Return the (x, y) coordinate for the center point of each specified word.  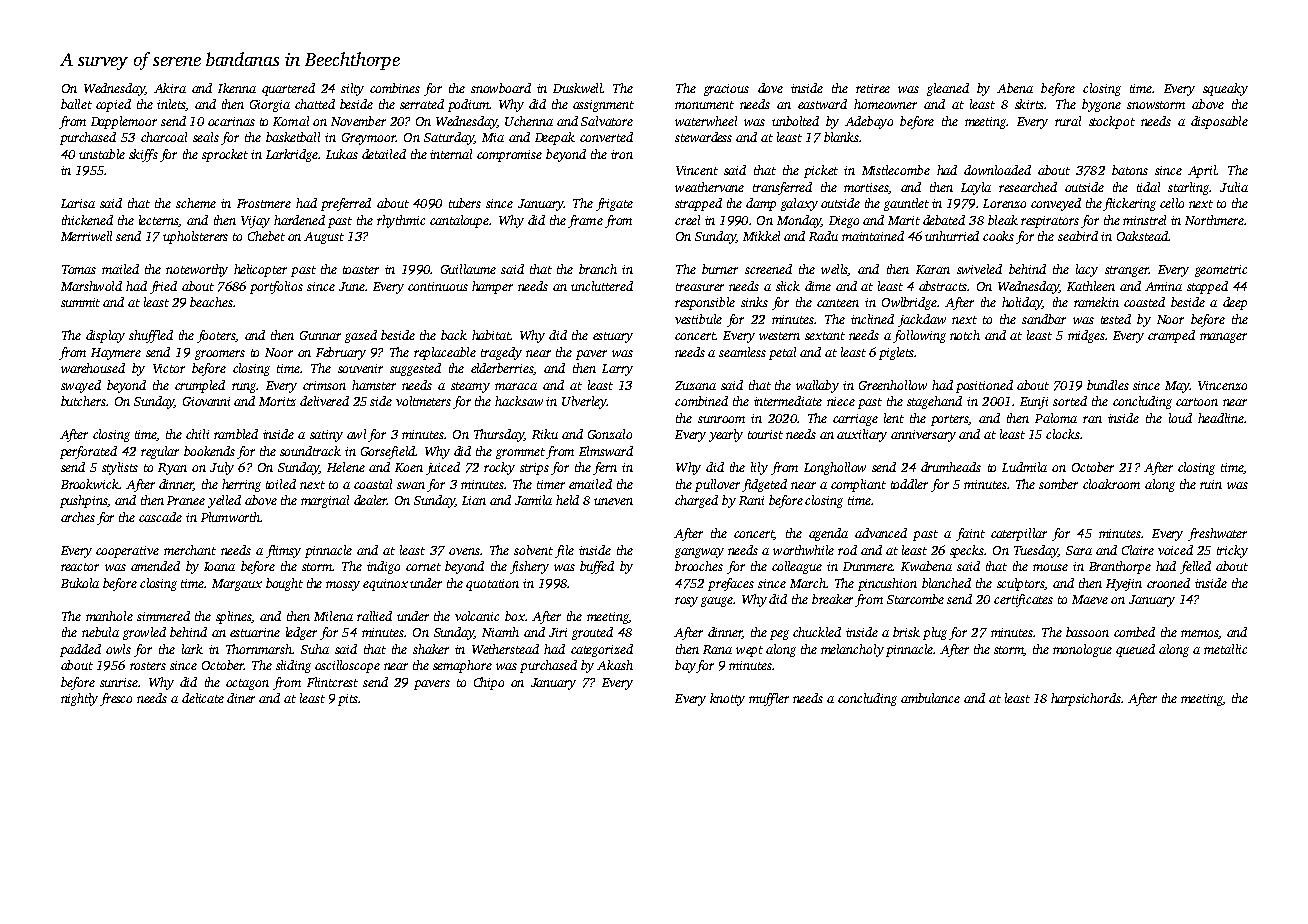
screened (768, 269)
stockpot (1112, 122)
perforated (88, 452)
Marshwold (91, 286)
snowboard (501, 88)
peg (779, 635)
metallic (1225, 649)
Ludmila (1024, 467)
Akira (170, 88)
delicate (203, 698)
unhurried (952, 236)
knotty (727, 699)
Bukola (80, 583)
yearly (726, 435)
